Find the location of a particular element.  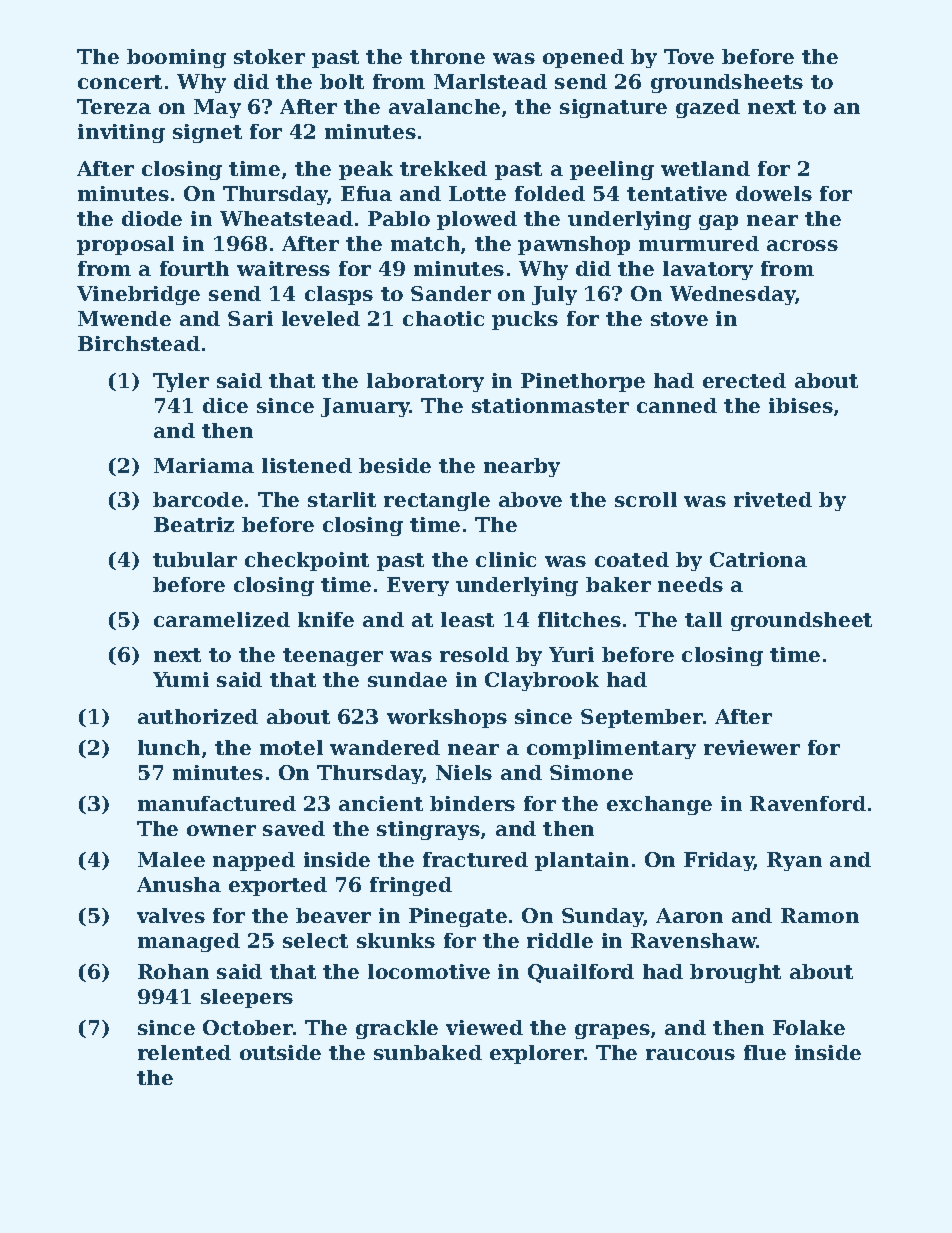

gap is located at coordinates (718, 222).
